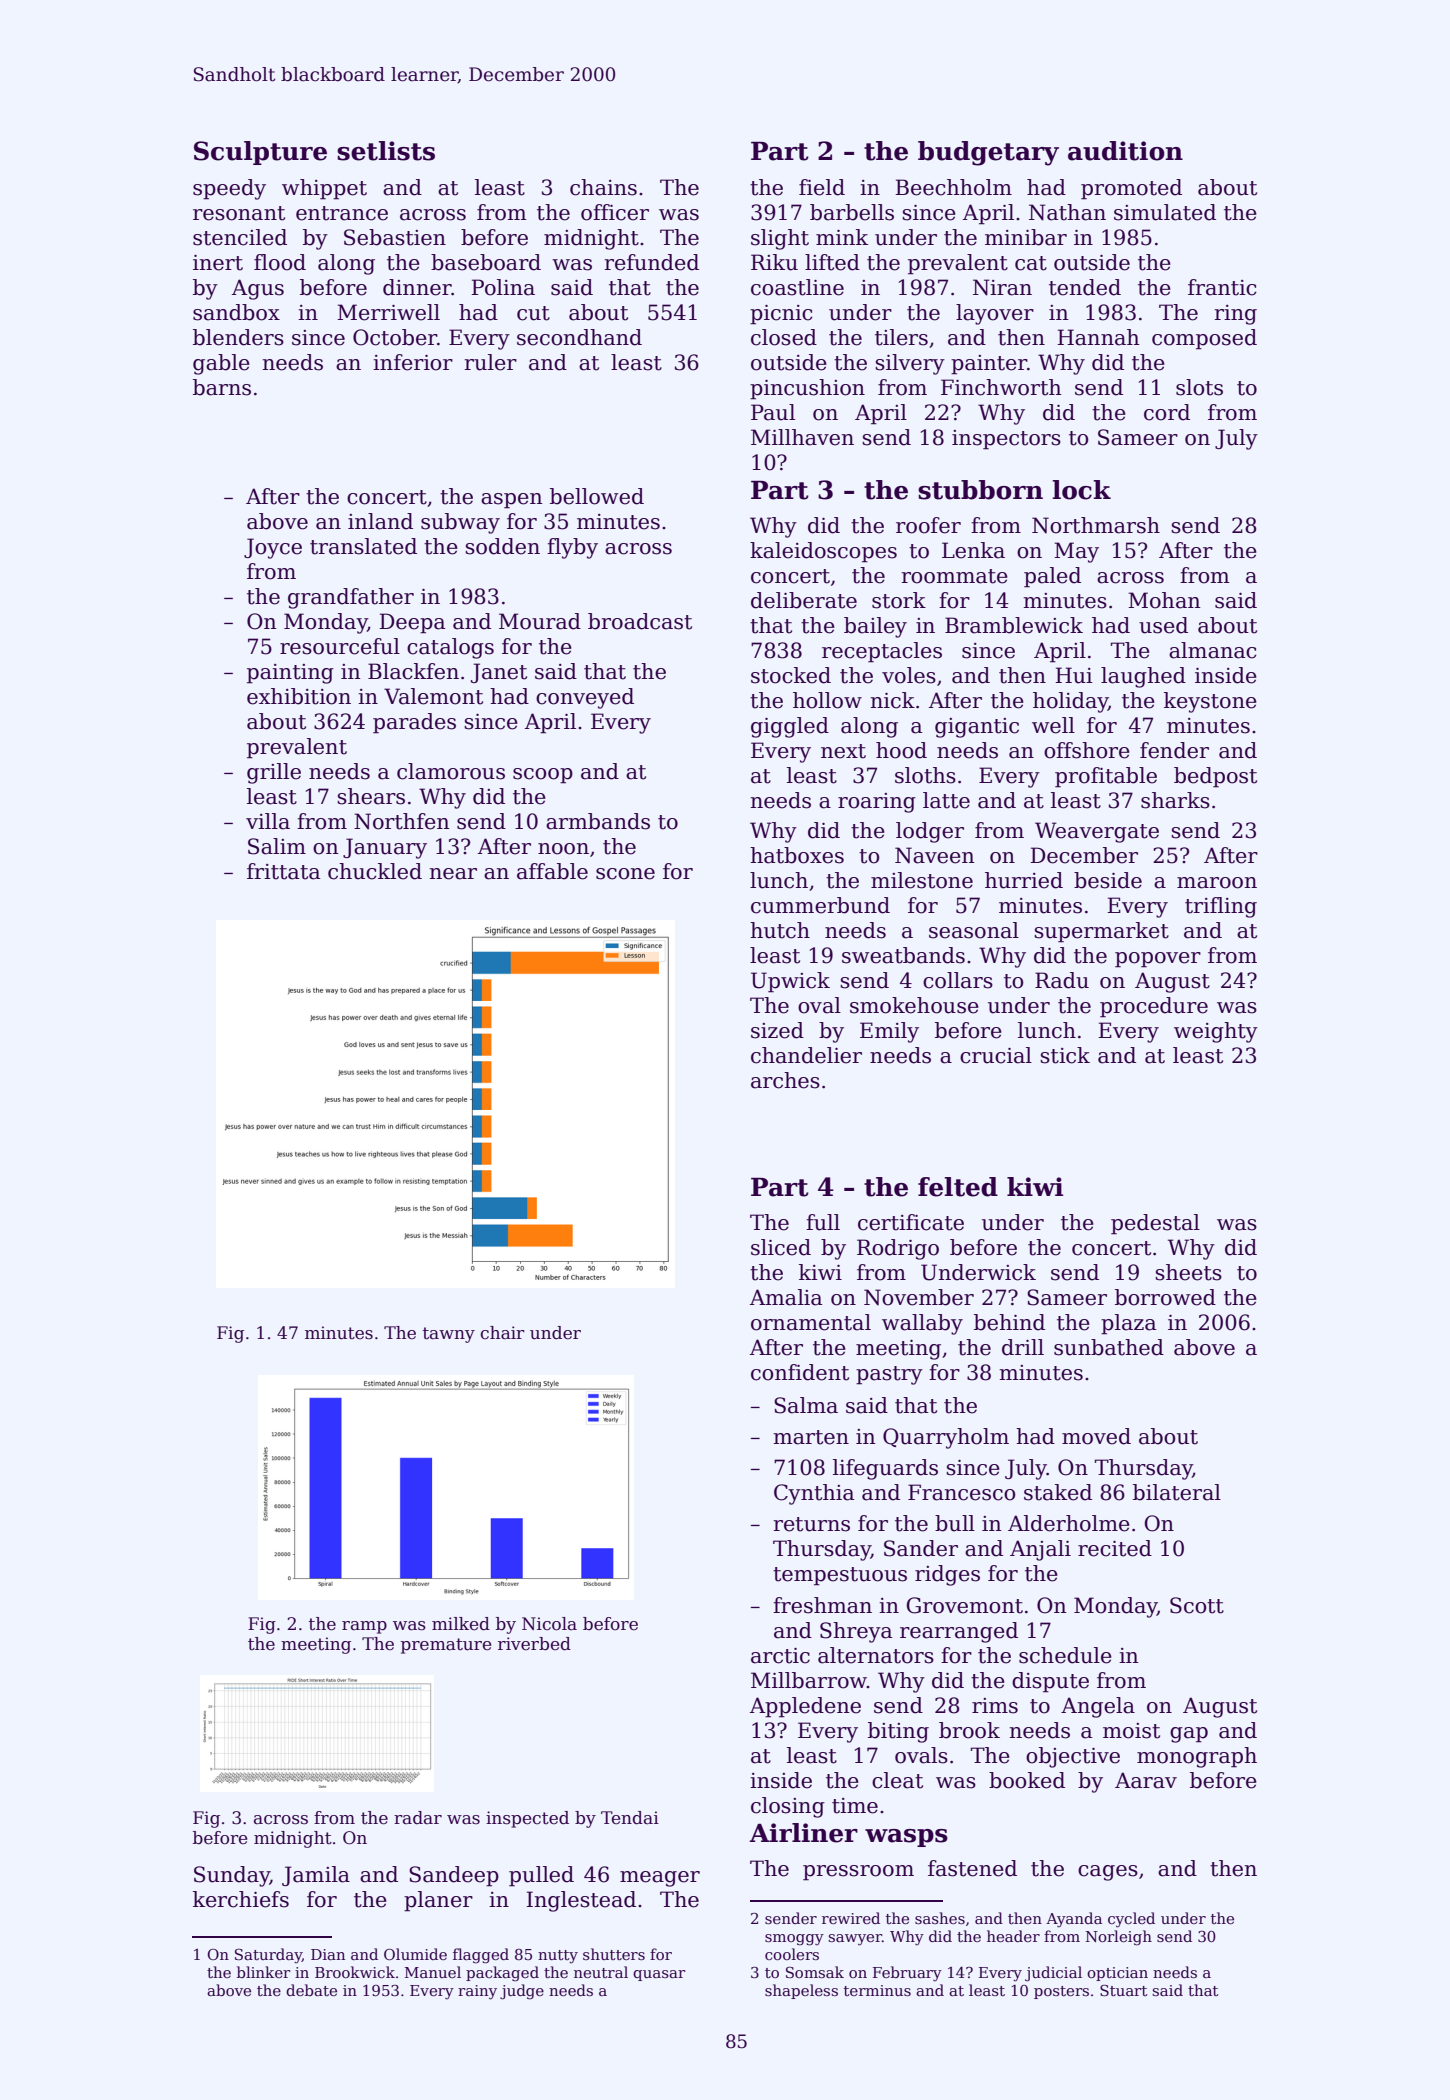 The width and height of the image is (1450, 2100). Describe the element at coordinates (603, 187) in the image. I see `chains` at that location.
